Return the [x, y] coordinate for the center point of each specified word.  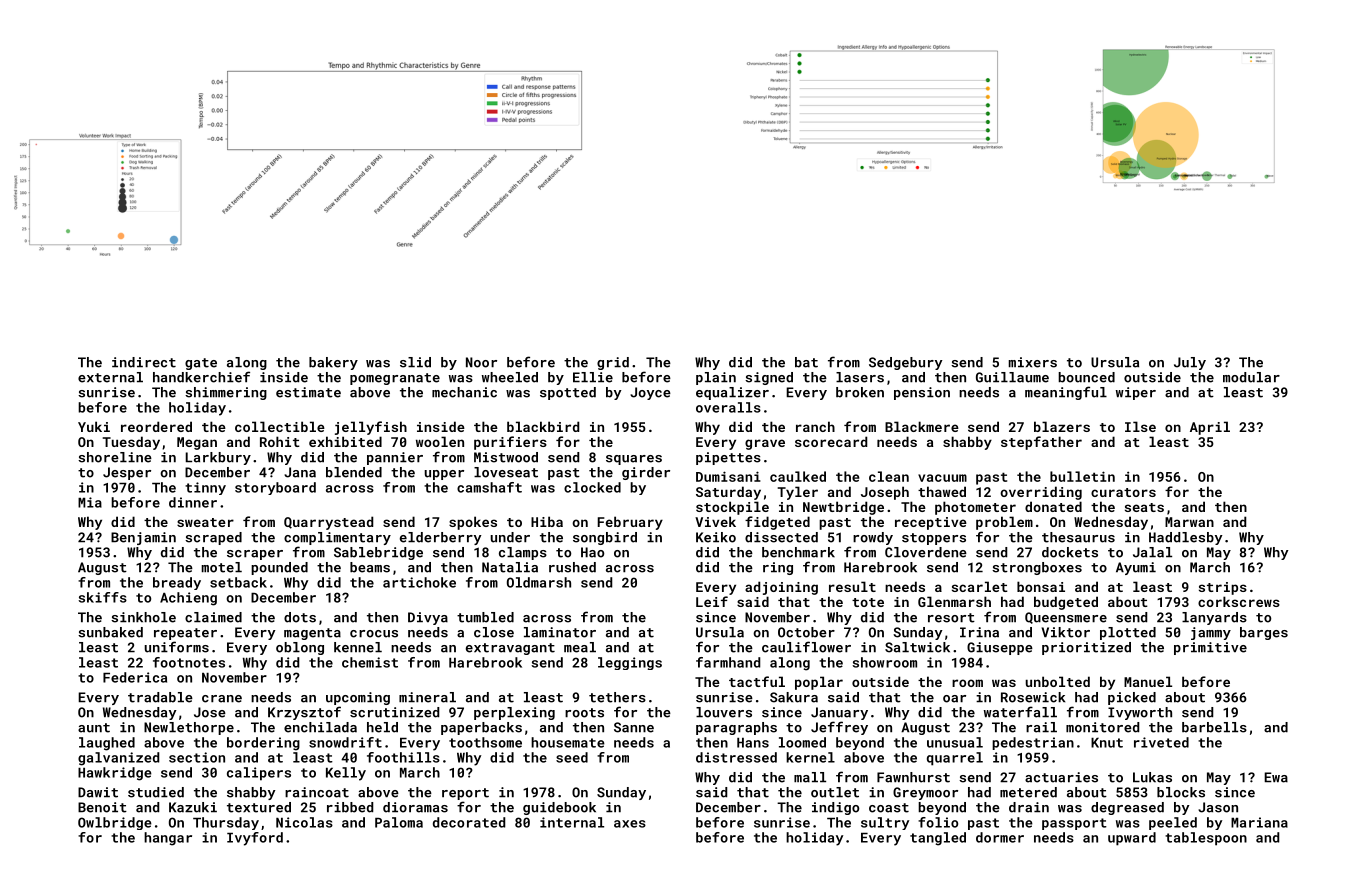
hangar [168, 839]
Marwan [1189, 522]
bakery [333, 363]
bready [177, 583]
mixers [1033, 362]
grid [613, 363]
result [852, 586]
